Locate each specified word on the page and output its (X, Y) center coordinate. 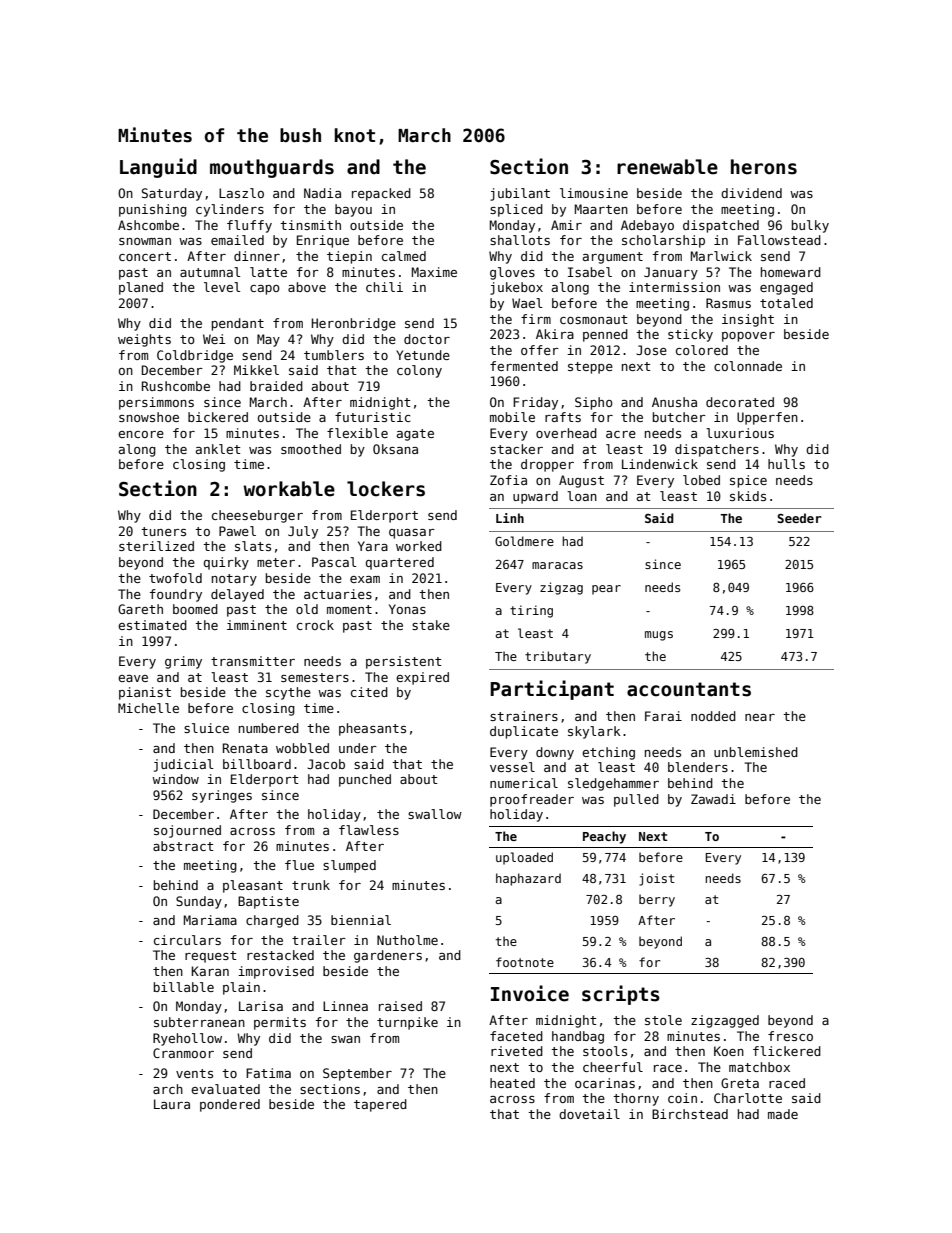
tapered (380, 1105)
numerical (524, 783)
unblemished (756, 752)
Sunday (199, 902)
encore (141, 434)
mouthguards (272, 168)
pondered (230, 1105)
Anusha (674, 402)
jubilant (520, 194)
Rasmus (728, 303)
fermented (524, 366)
